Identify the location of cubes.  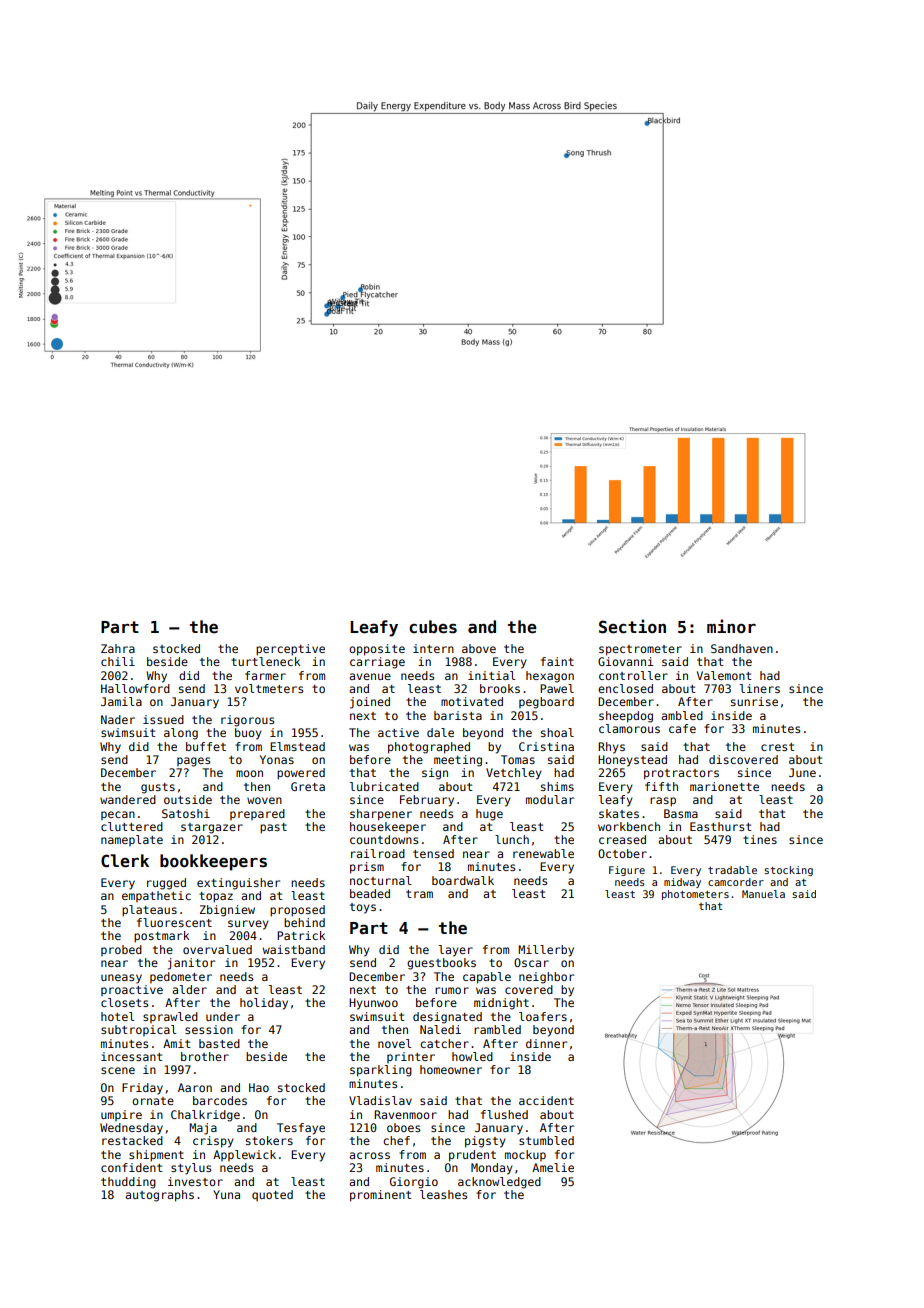
(433, 627).
